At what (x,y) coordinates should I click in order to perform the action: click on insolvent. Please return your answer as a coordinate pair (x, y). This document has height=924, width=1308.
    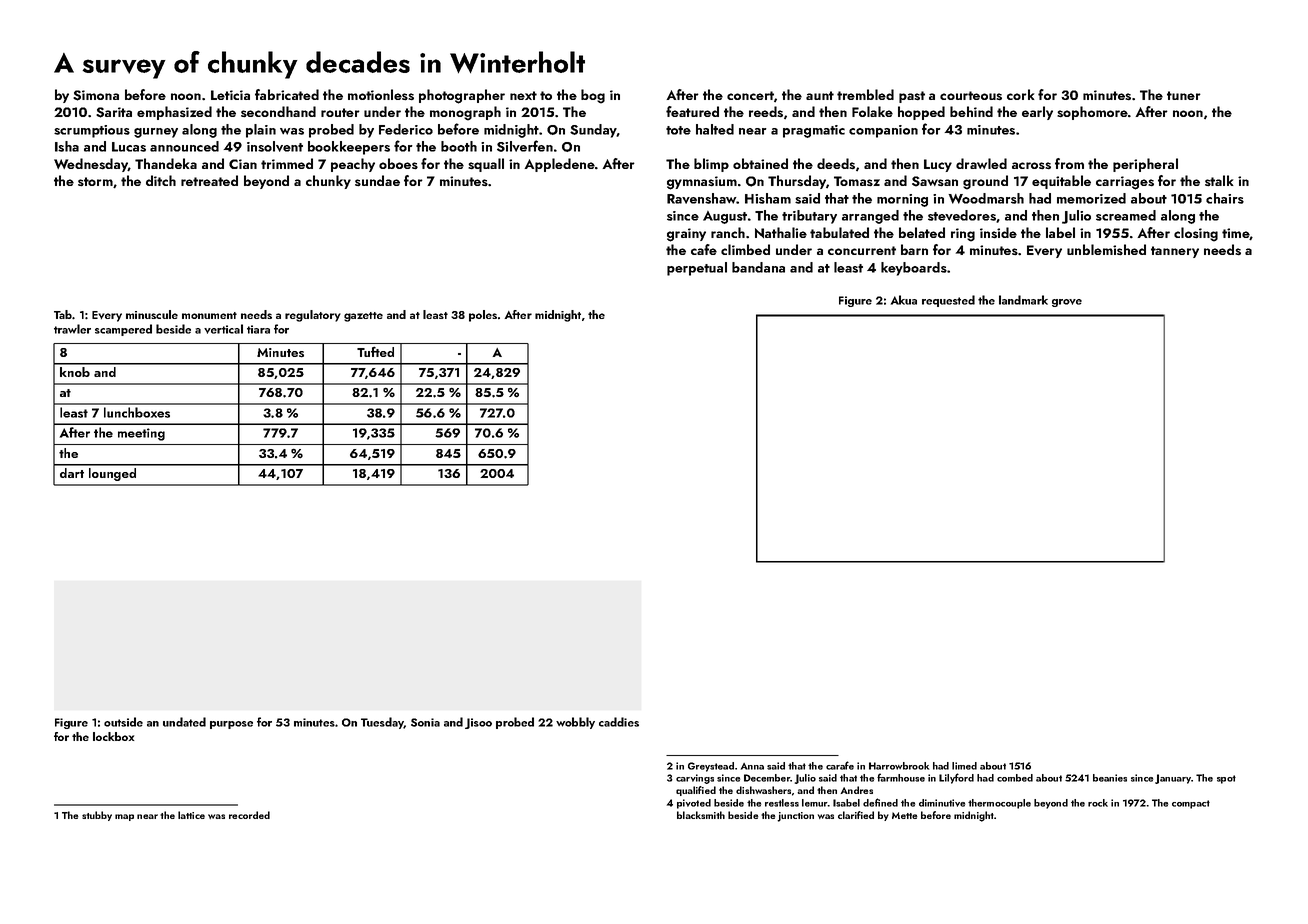
    Looking at the image, I should click on (275, 146).
